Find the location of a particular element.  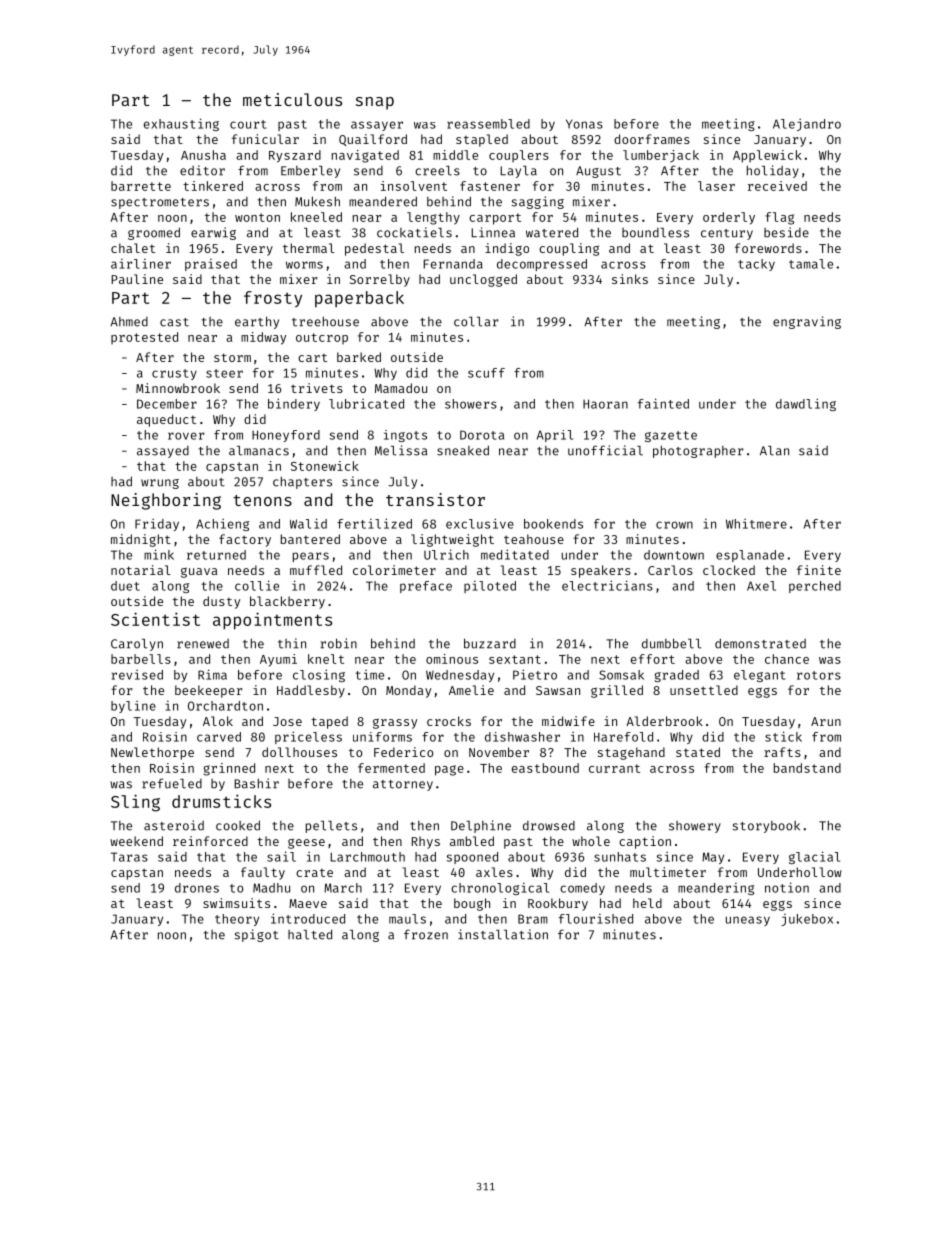

preface is located at coordinates (426, 587).
